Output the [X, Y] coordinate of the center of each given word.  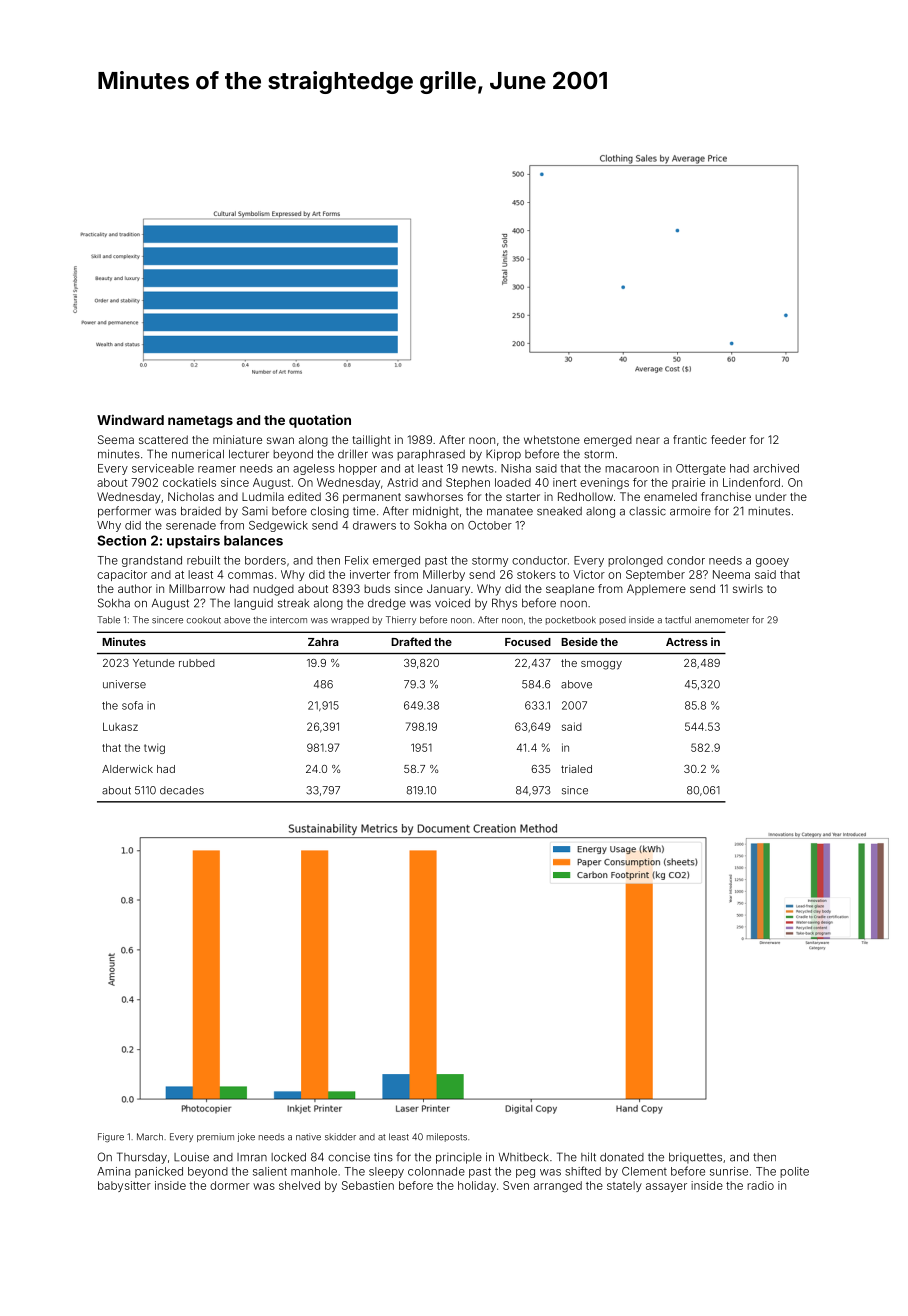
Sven [516, 1185]
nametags [200, 422]
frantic [690, 439]
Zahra [323, 642]
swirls [748, 588]
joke [246, 1137]
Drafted [411, 641]
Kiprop [503, 455]
